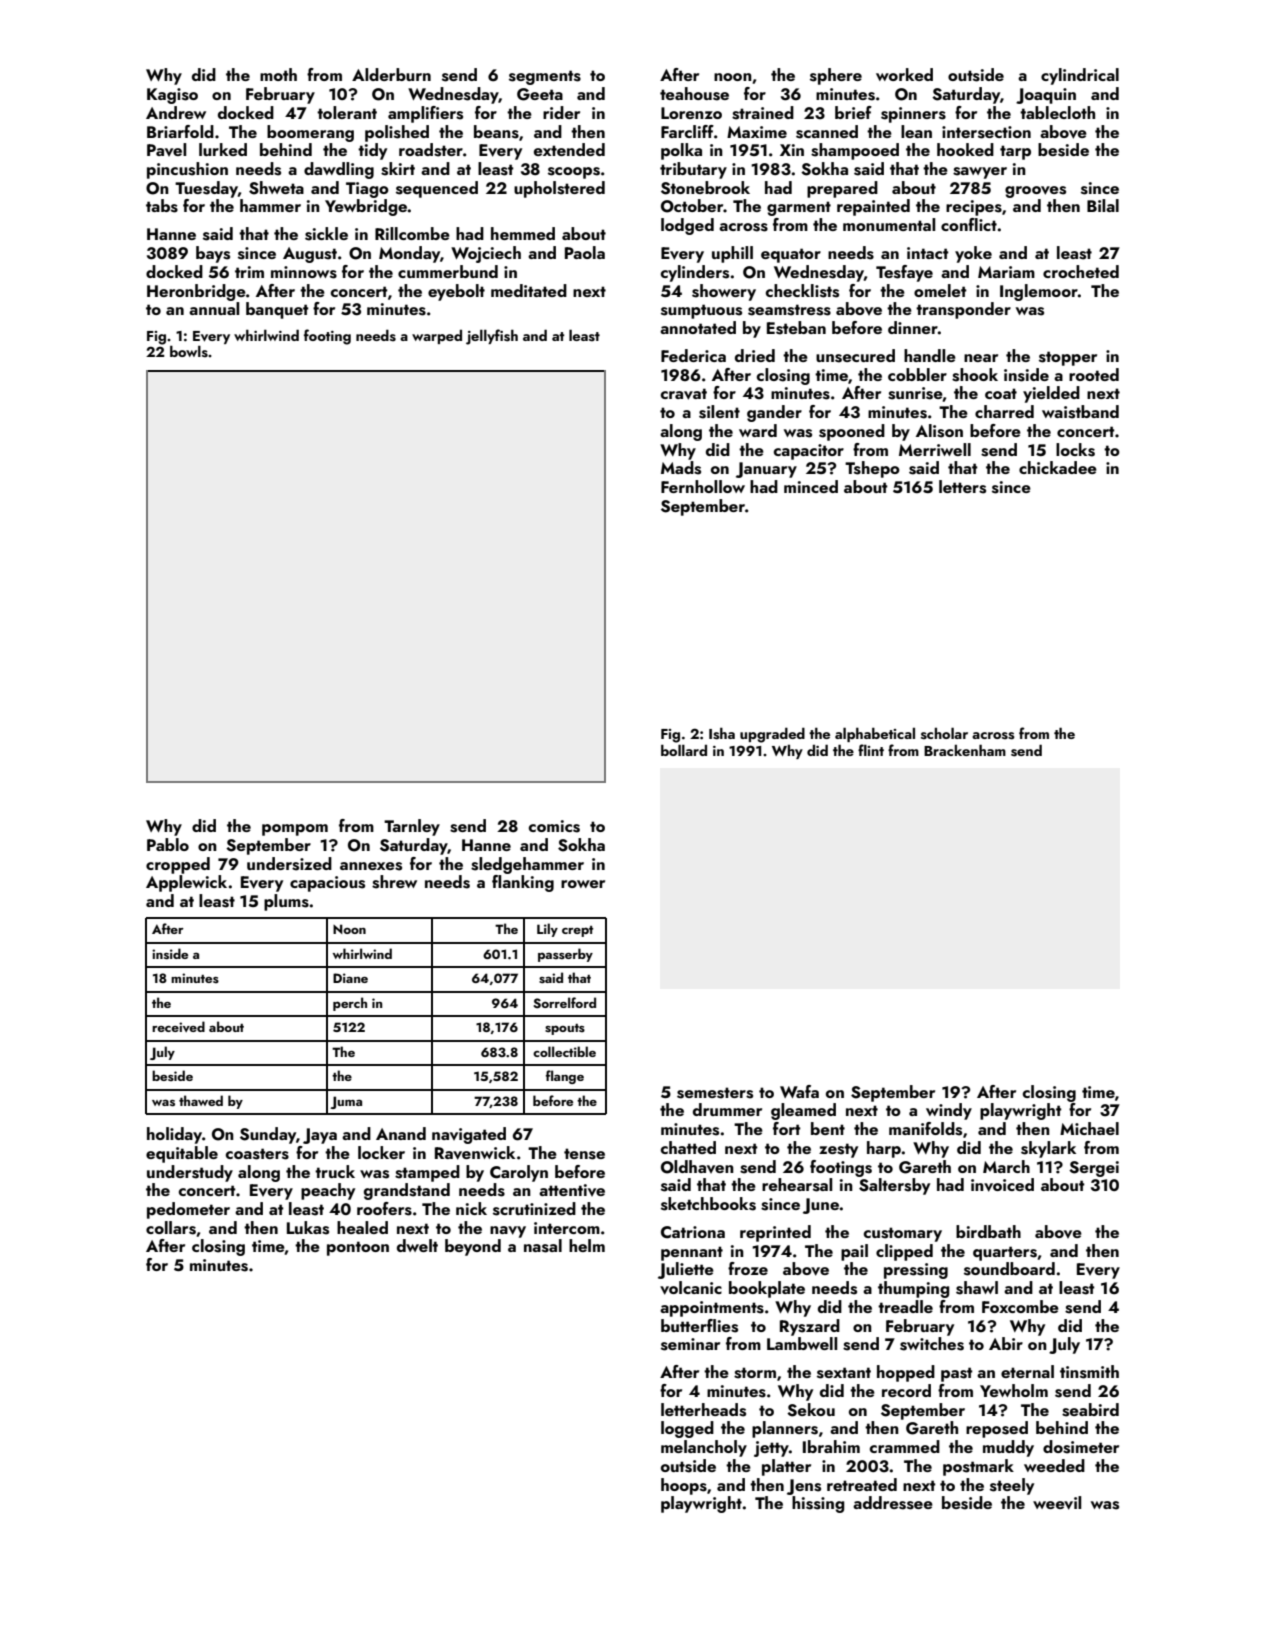  Describe the element at coordinates (684, 1486) in the page. I see `hoops` at that location.
